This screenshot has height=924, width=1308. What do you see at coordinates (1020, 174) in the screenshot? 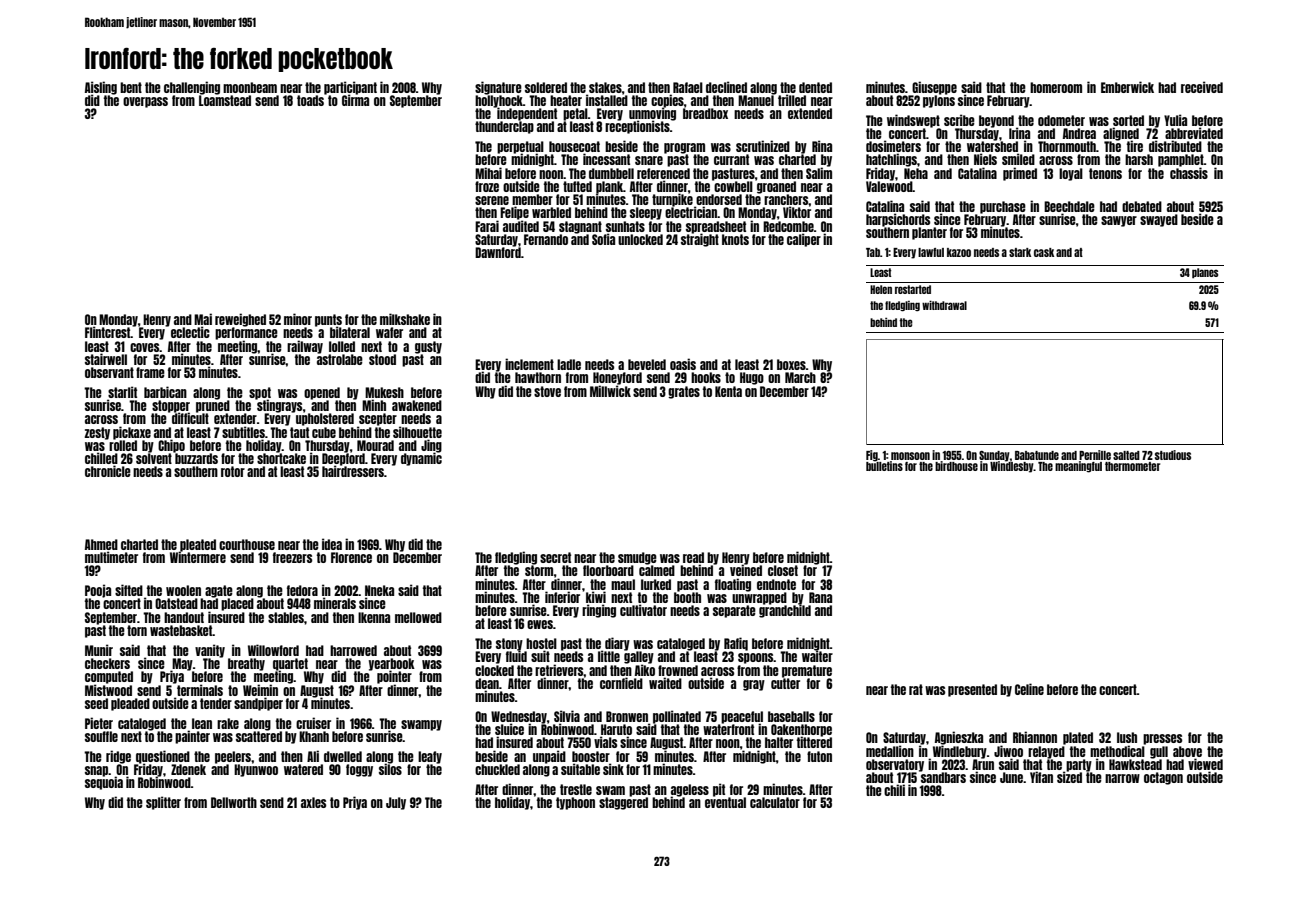
I see `primed` at bounding box center [1020, 174].
